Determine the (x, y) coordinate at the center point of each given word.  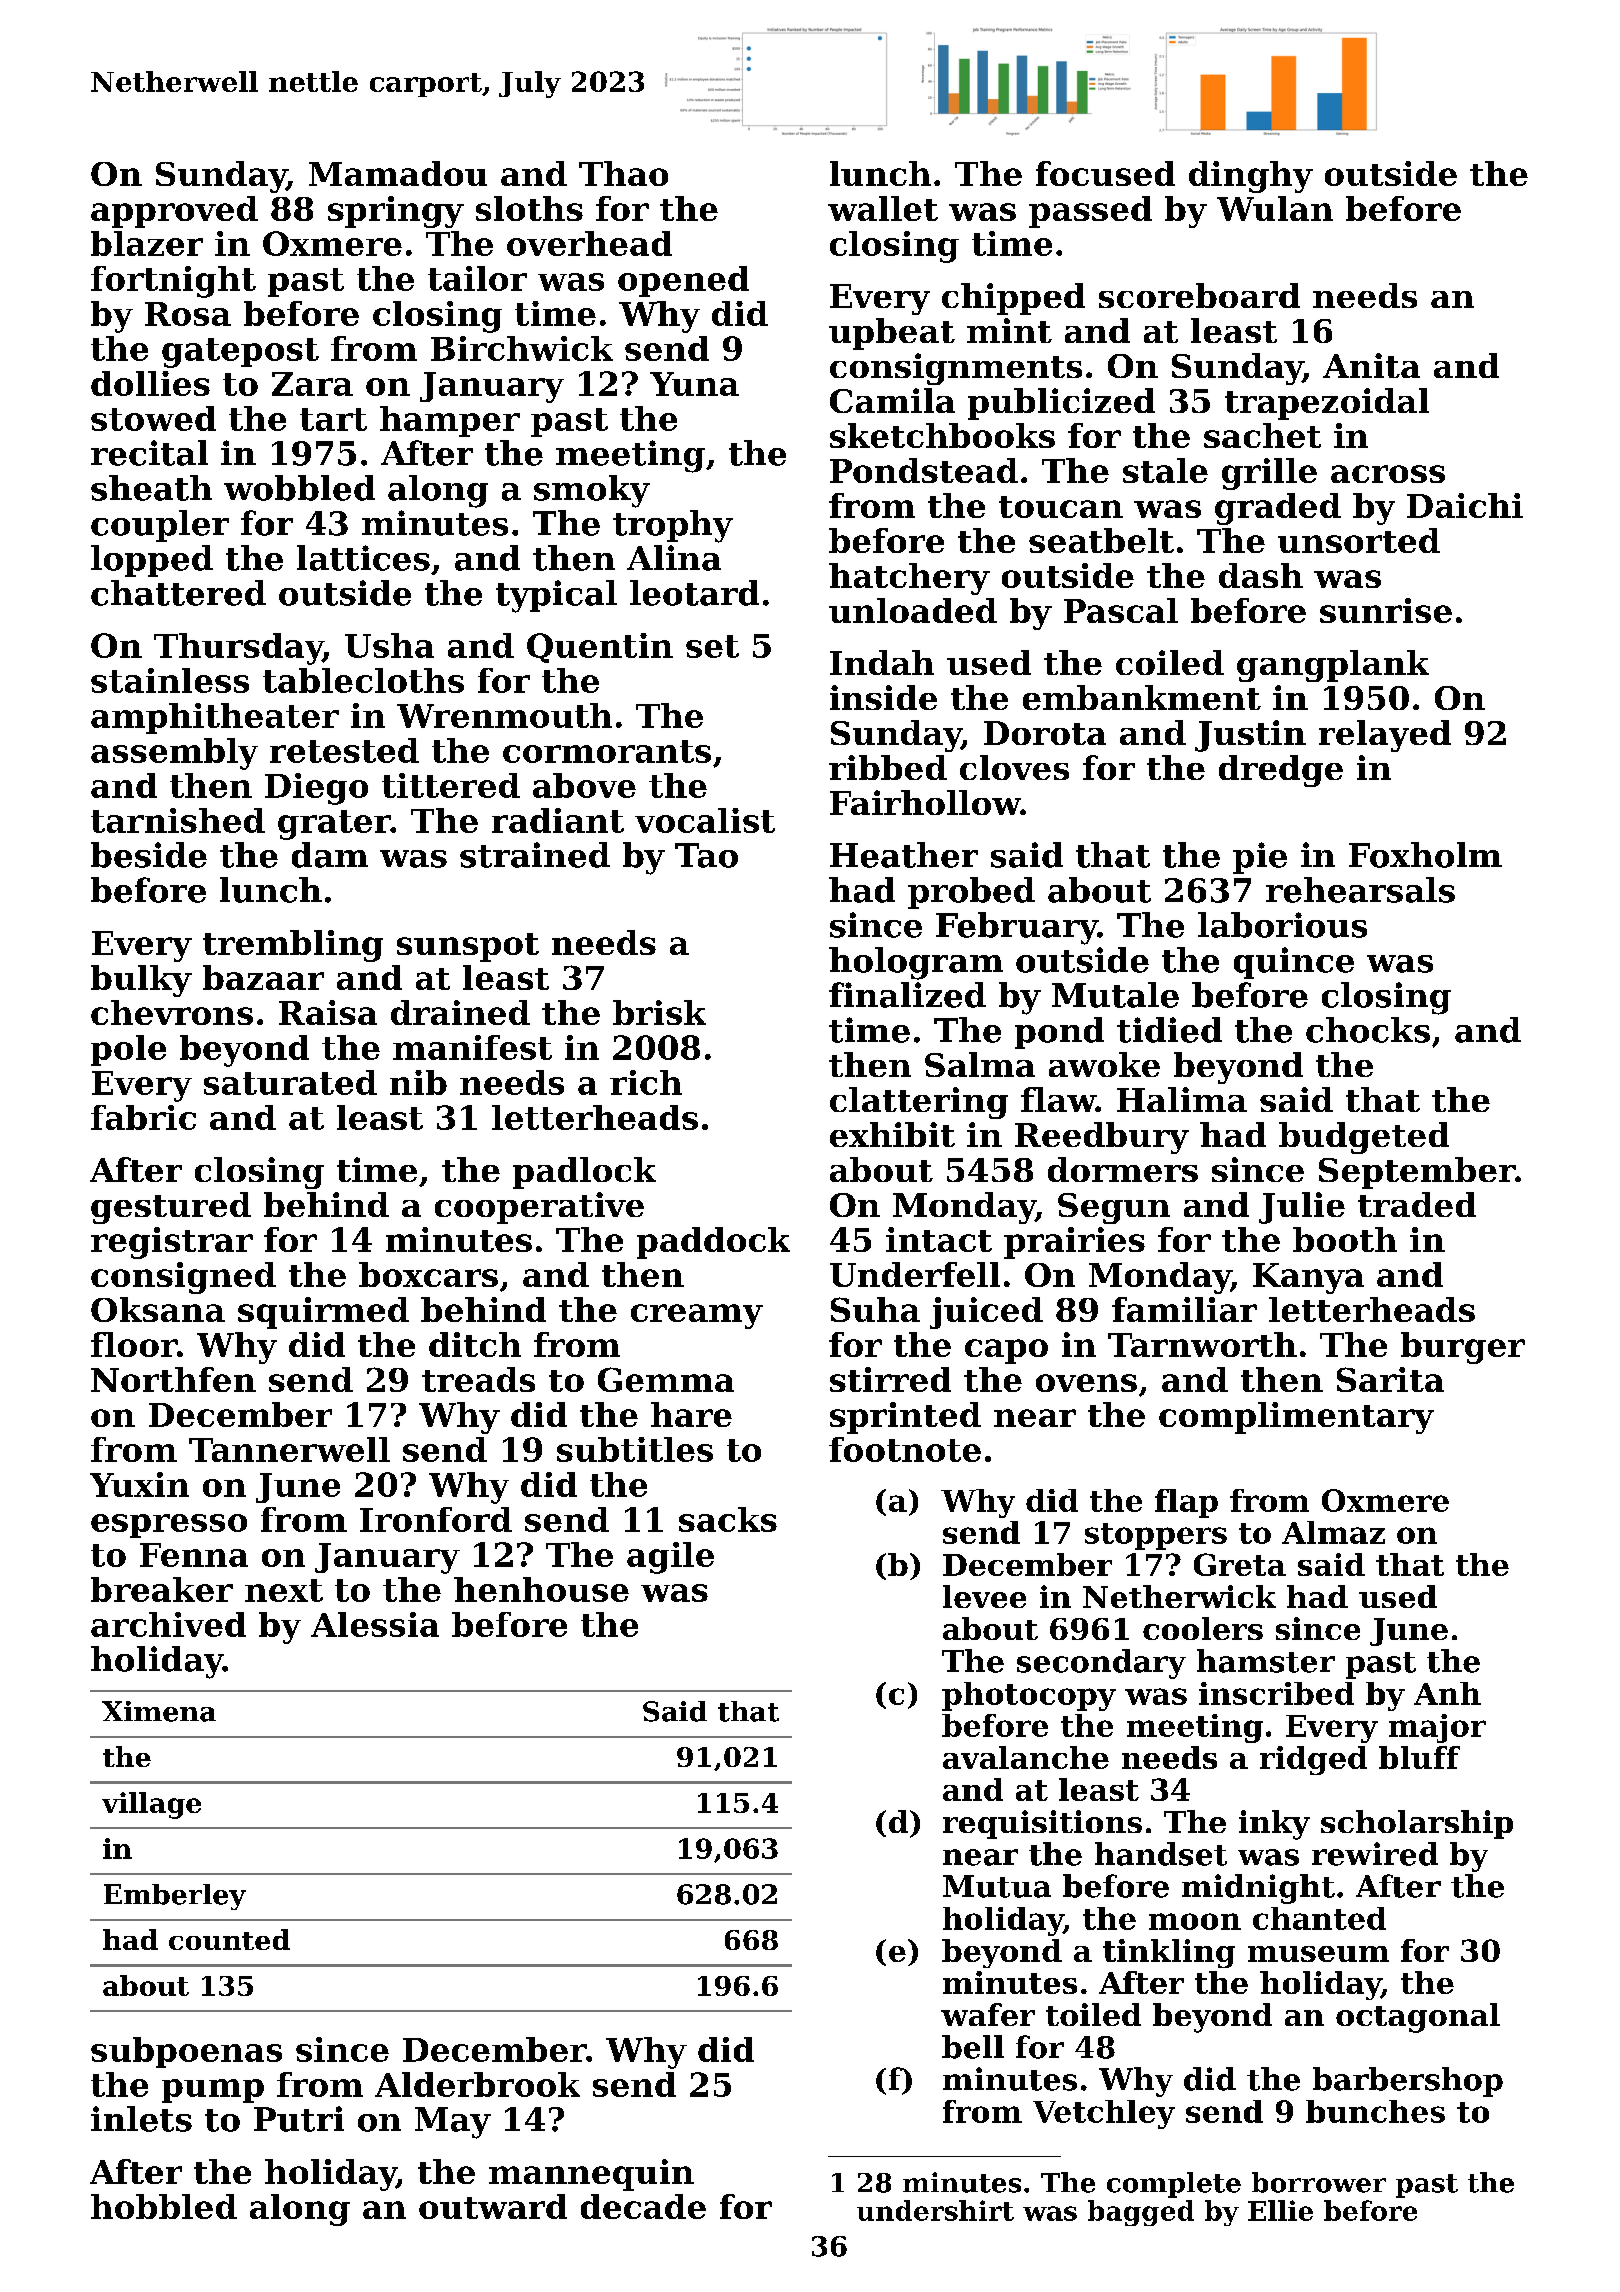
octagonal (1418, 2018)
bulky (141, 981)
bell (973, 2047)
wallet (883, 208)
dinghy (1251, 177)
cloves (1014, 767)
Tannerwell (289, 1449)
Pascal (1121, 610)
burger (1463, 1348)
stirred (890, 1379)
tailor (477, 278)
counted (229, 1939)
